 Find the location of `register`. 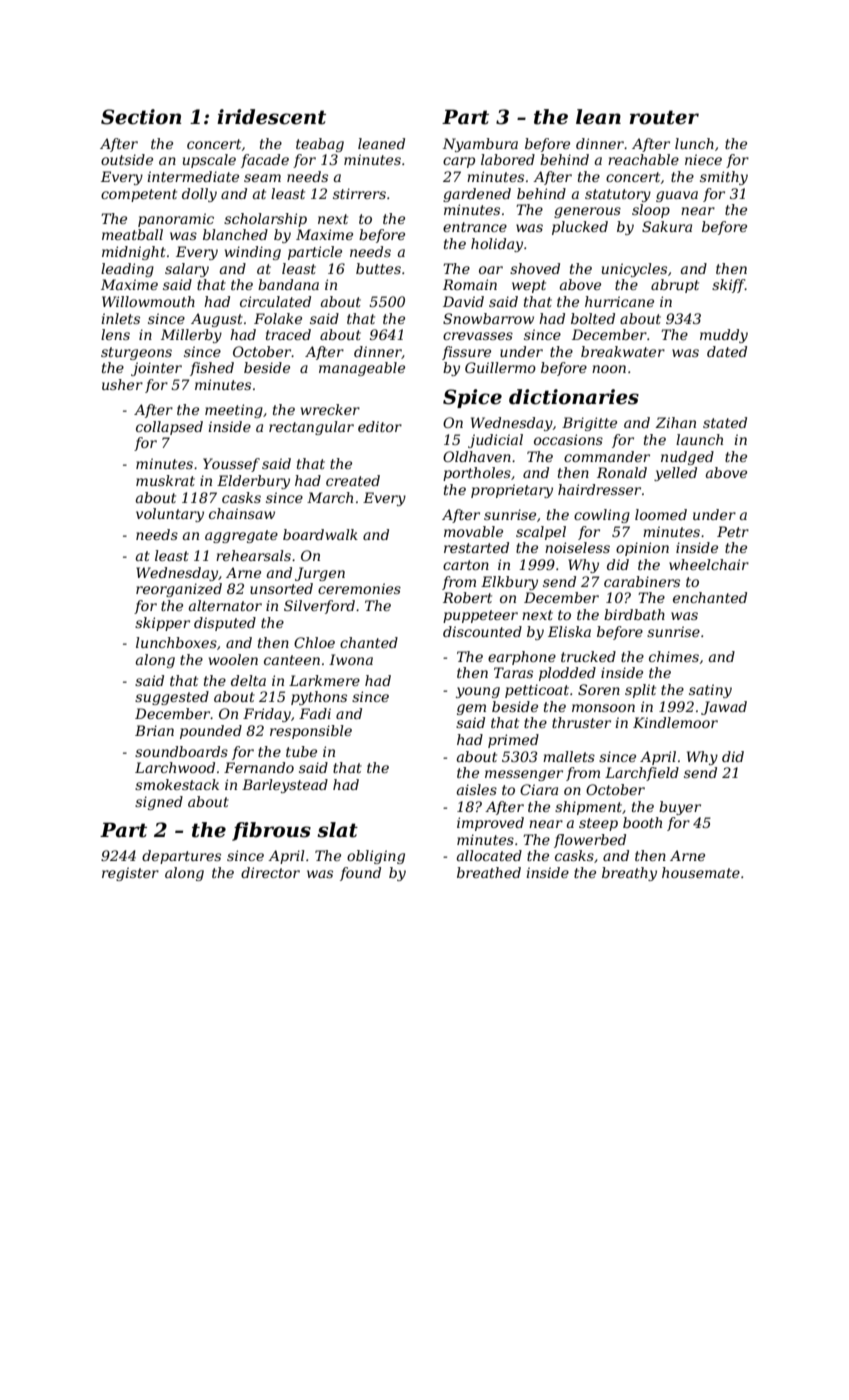

register is located at coordinates (130, 874).
